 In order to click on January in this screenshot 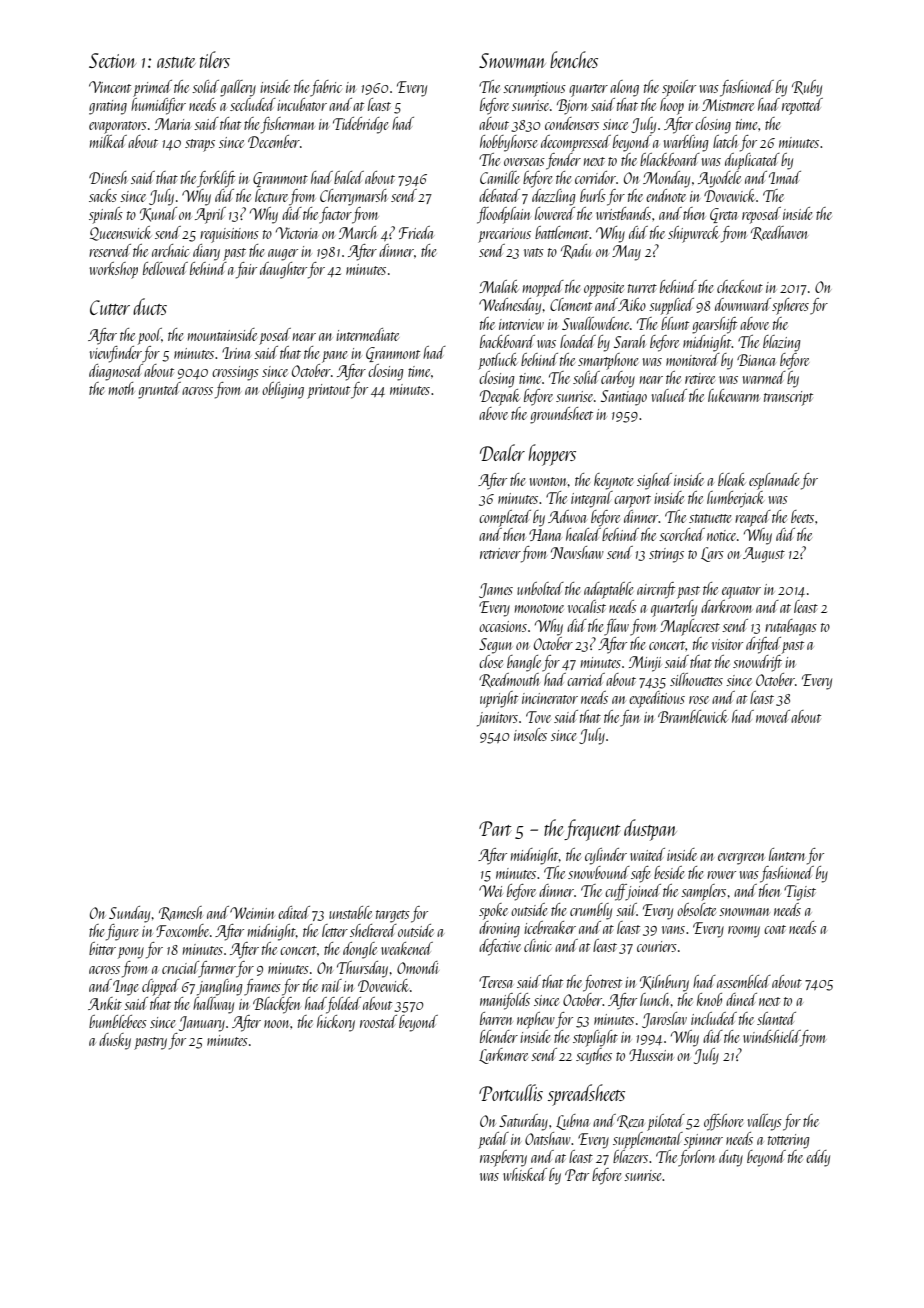, I will do `click(202, 1024)`.
